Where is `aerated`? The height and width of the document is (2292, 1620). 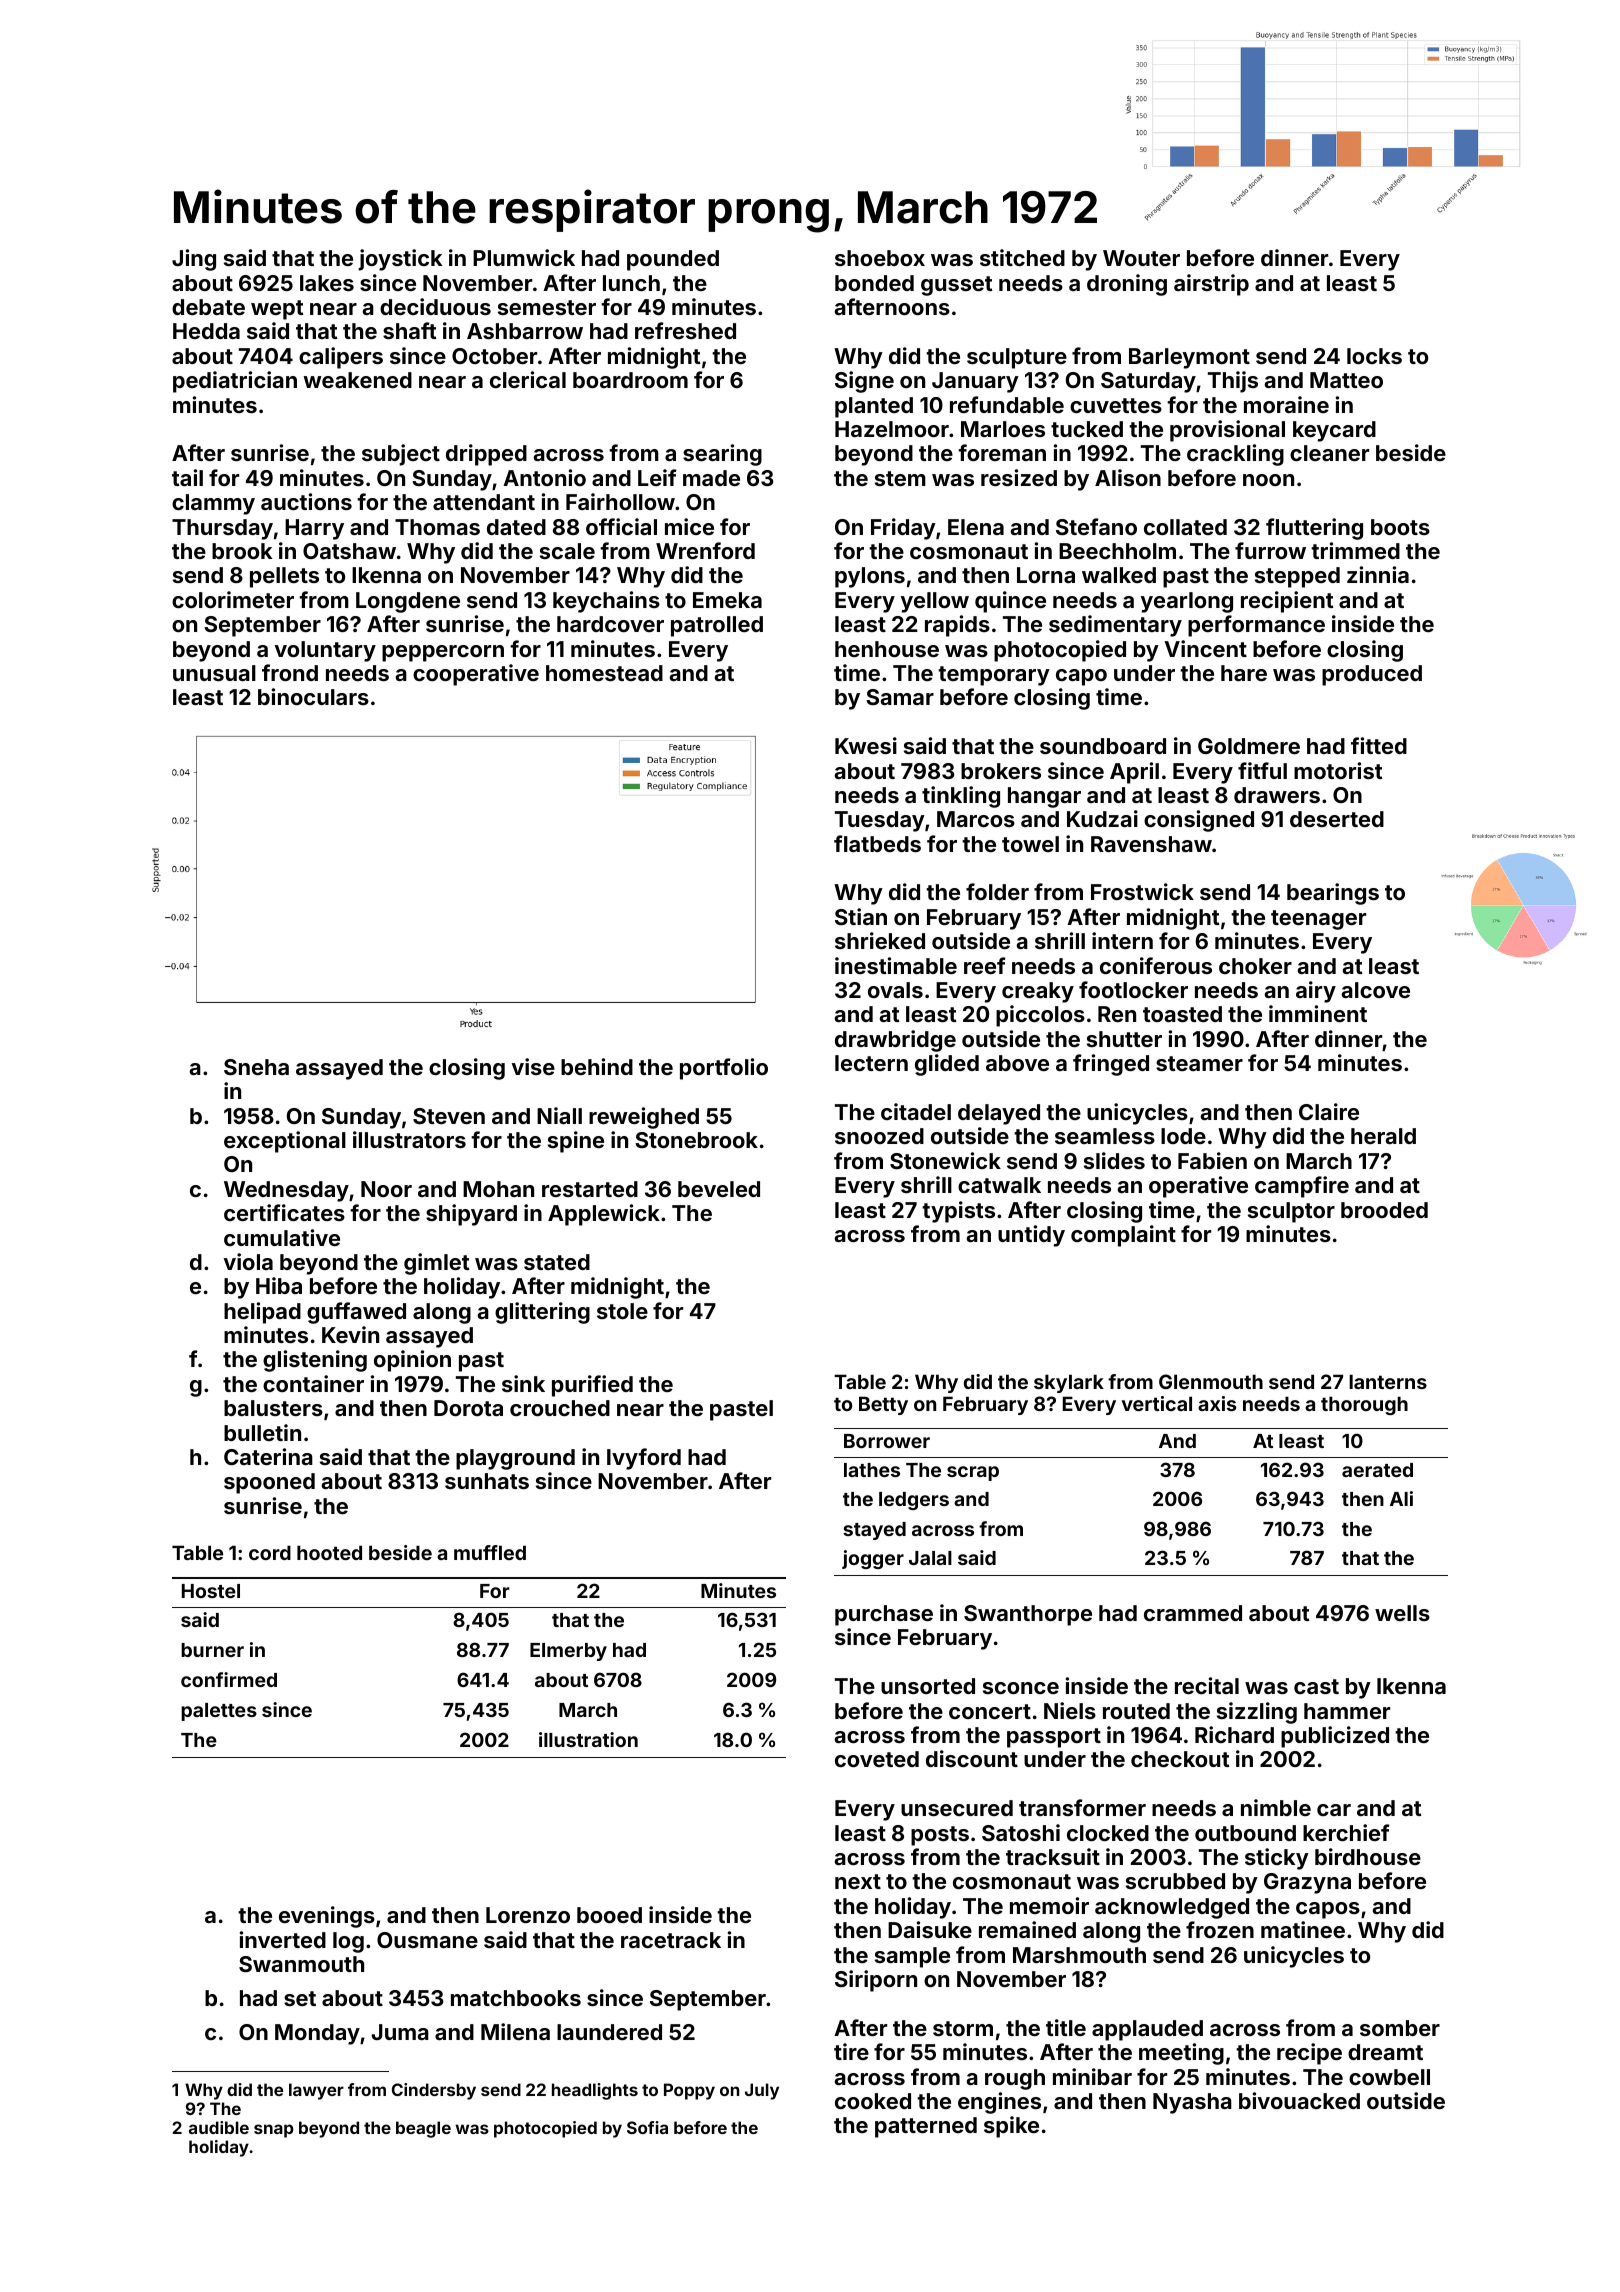
aerated is located at coordinates (1377, 1470).
